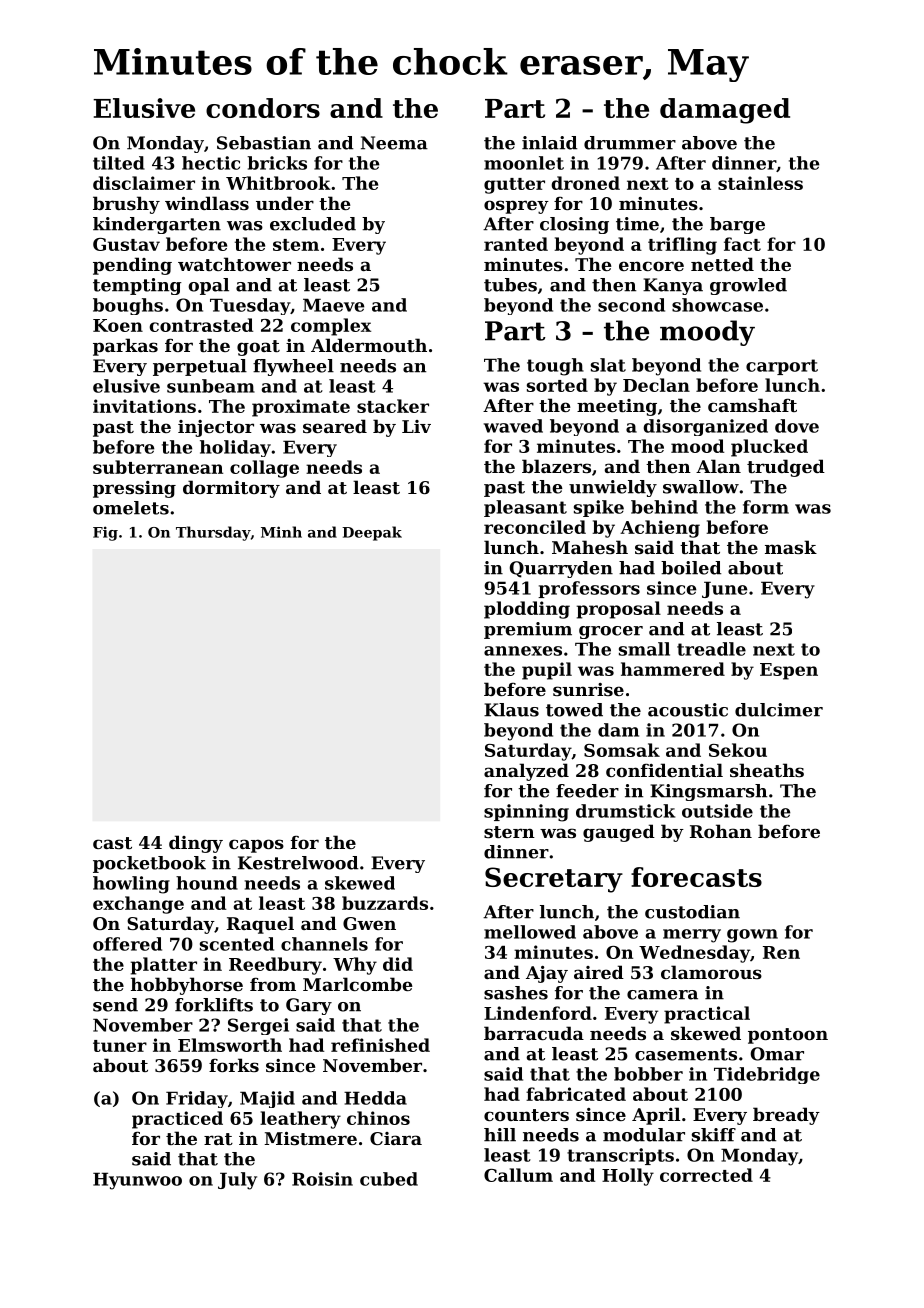 The width and height of the screenshot is (924, 1308). I want to click on Aldermouth, so click(369, 345).
